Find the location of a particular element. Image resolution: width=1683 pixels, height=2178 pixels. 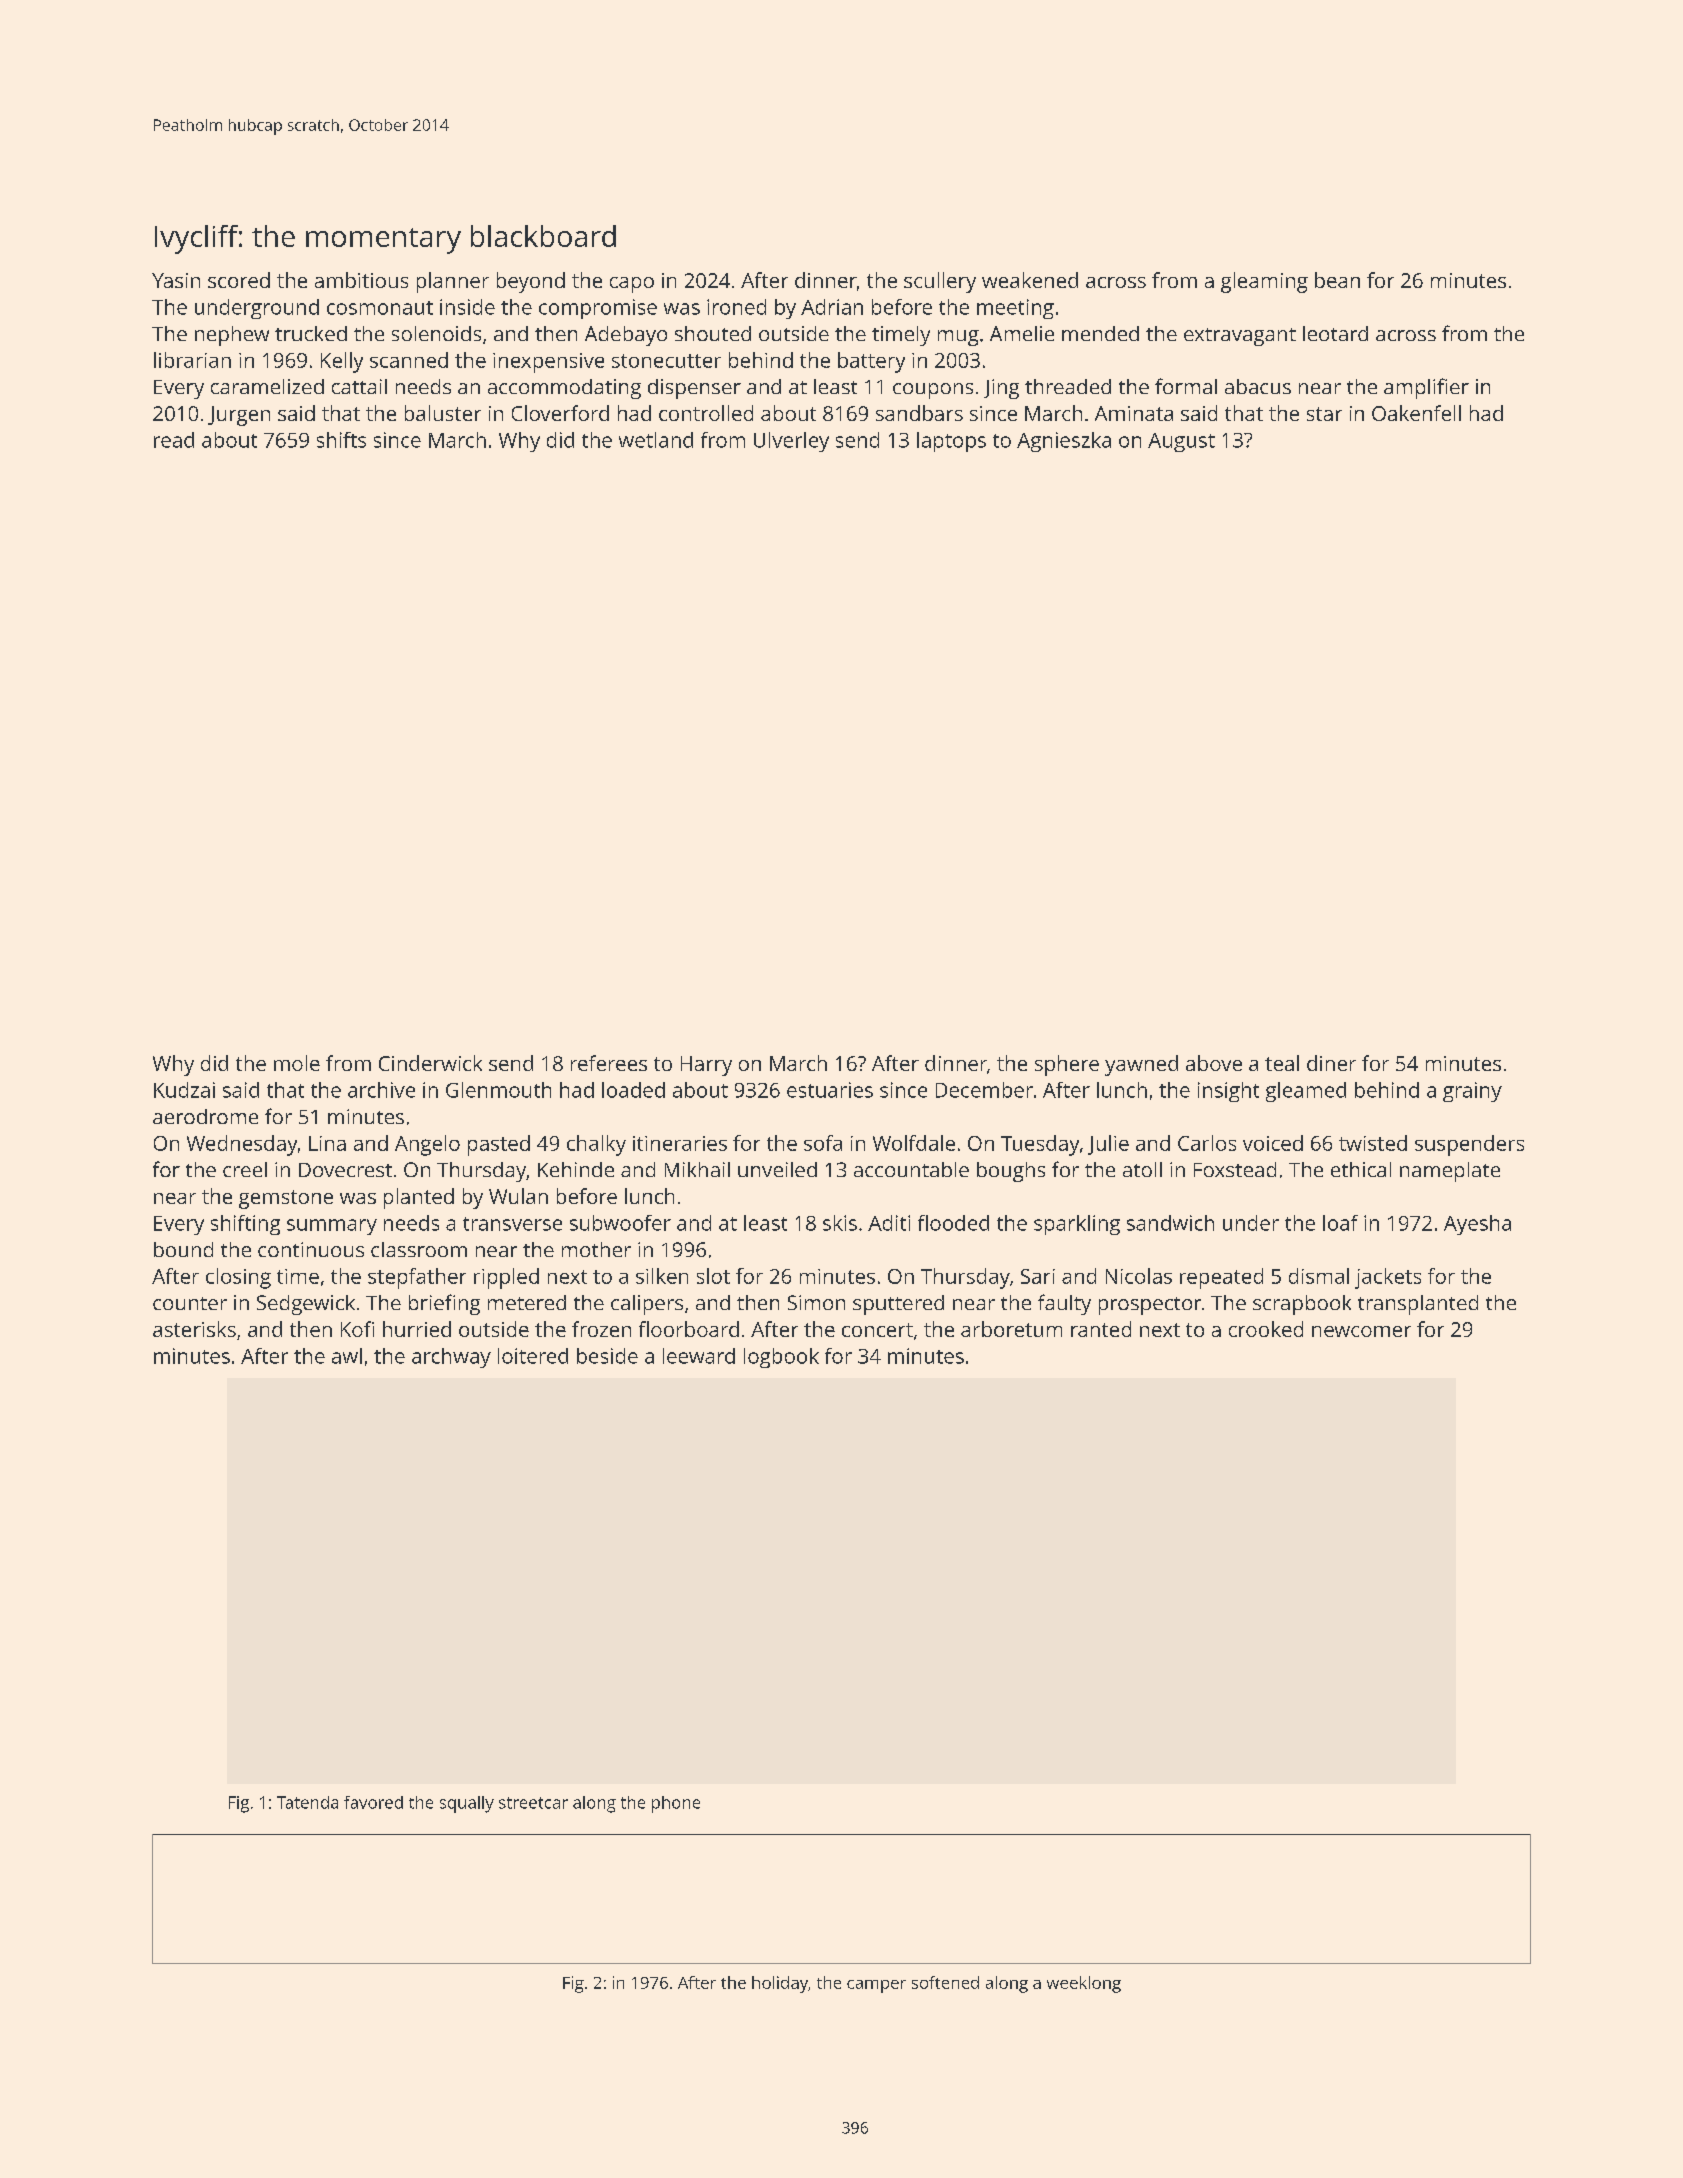

laptops is located at coordinates (951, 442).
